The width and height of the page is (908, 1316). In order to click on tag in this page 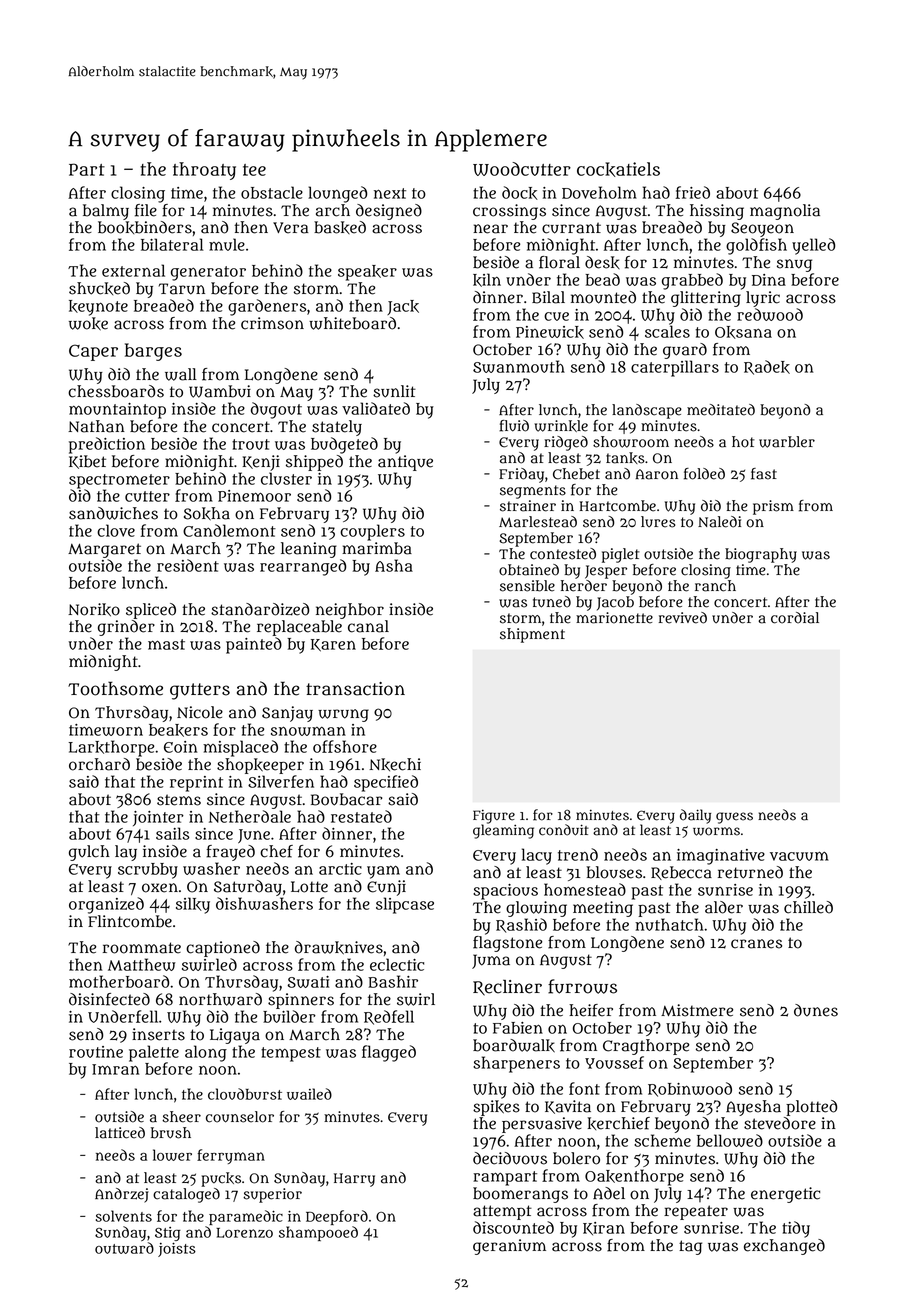, I will do `click(690, 1247)`.
